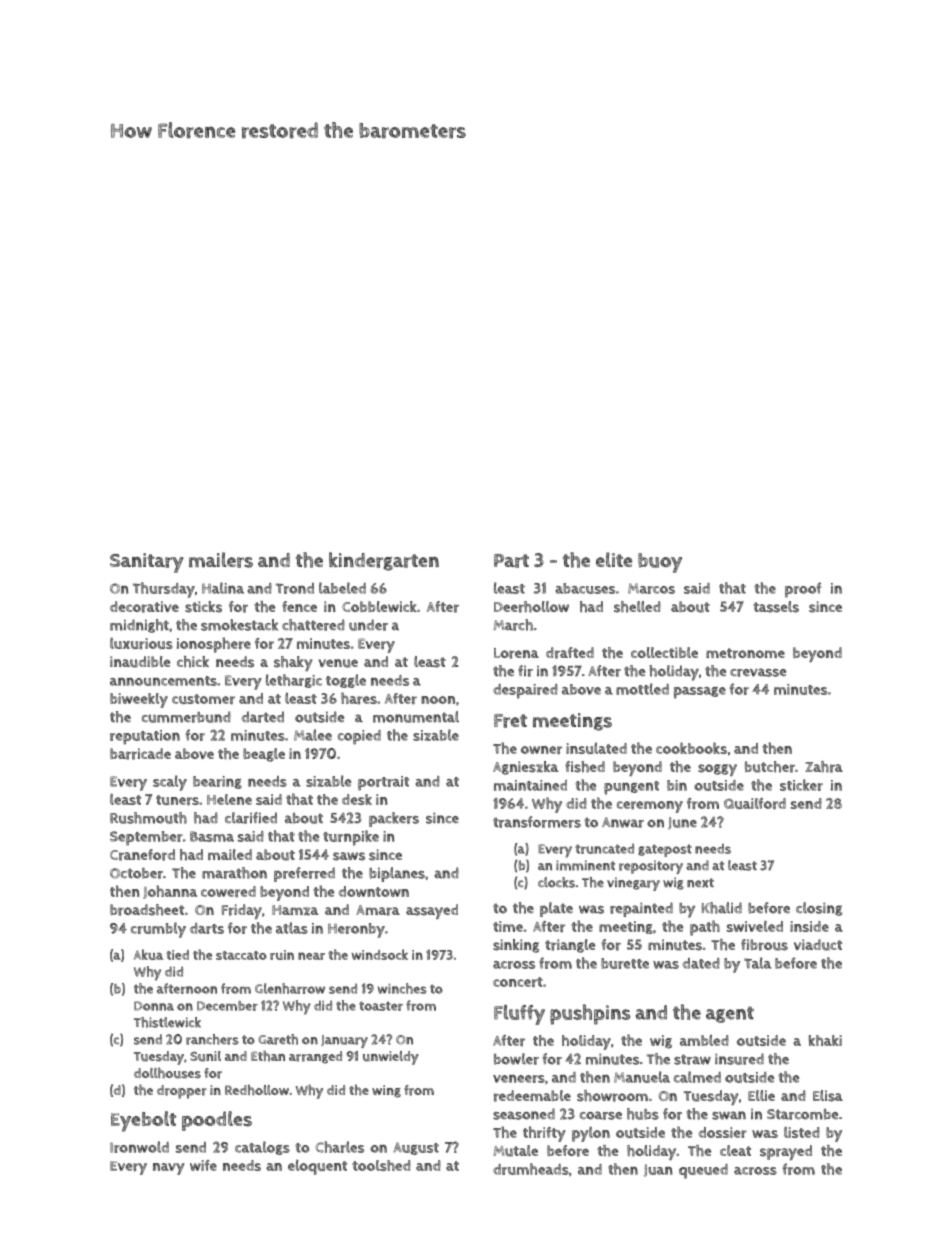  What do you see at coordinates (776, 607) in the document?
I see `tassels` at bounding box center [776, 607].
